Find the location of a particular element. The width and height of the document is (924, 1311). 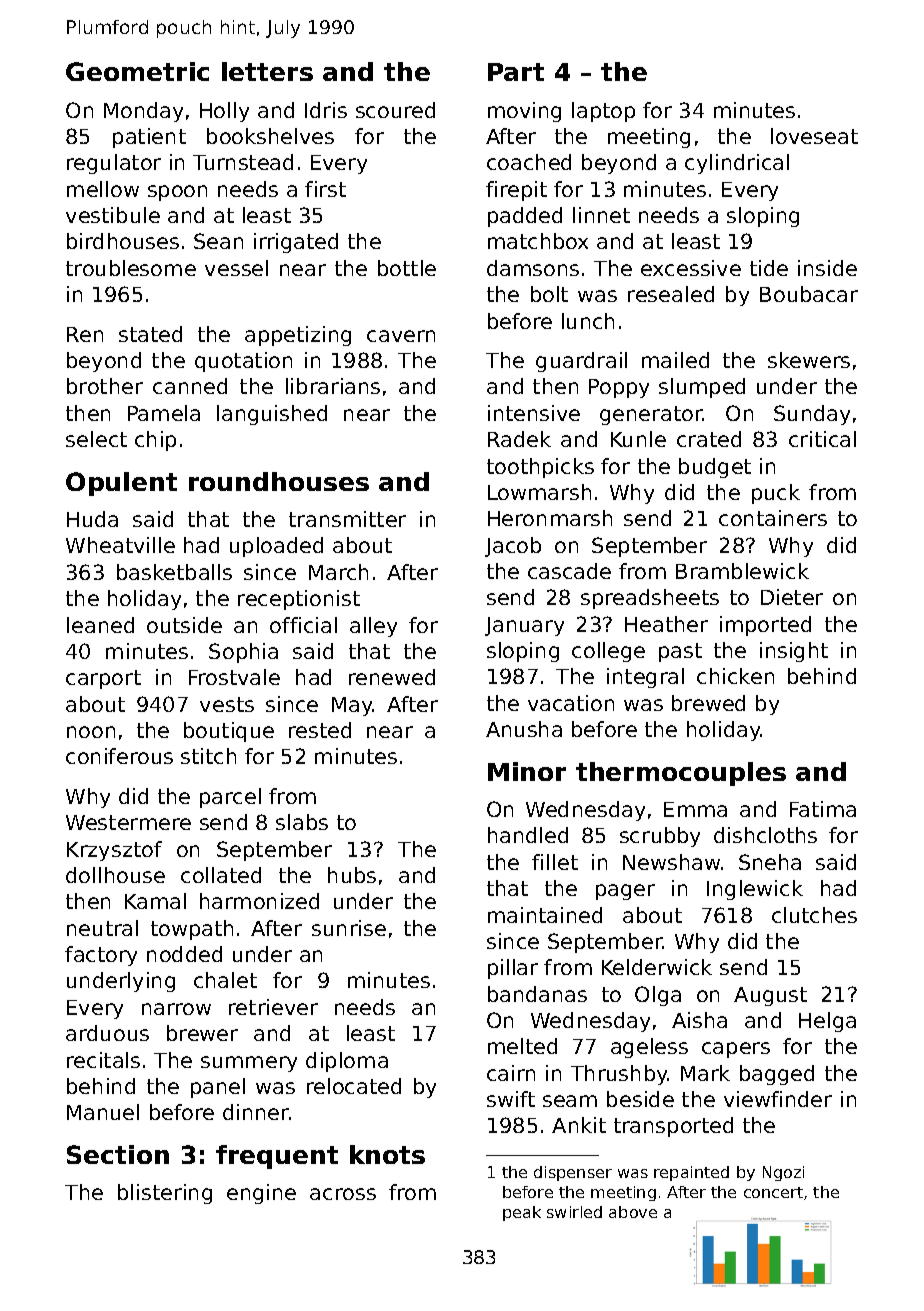

peak is located at coordinates (522, 1213).
